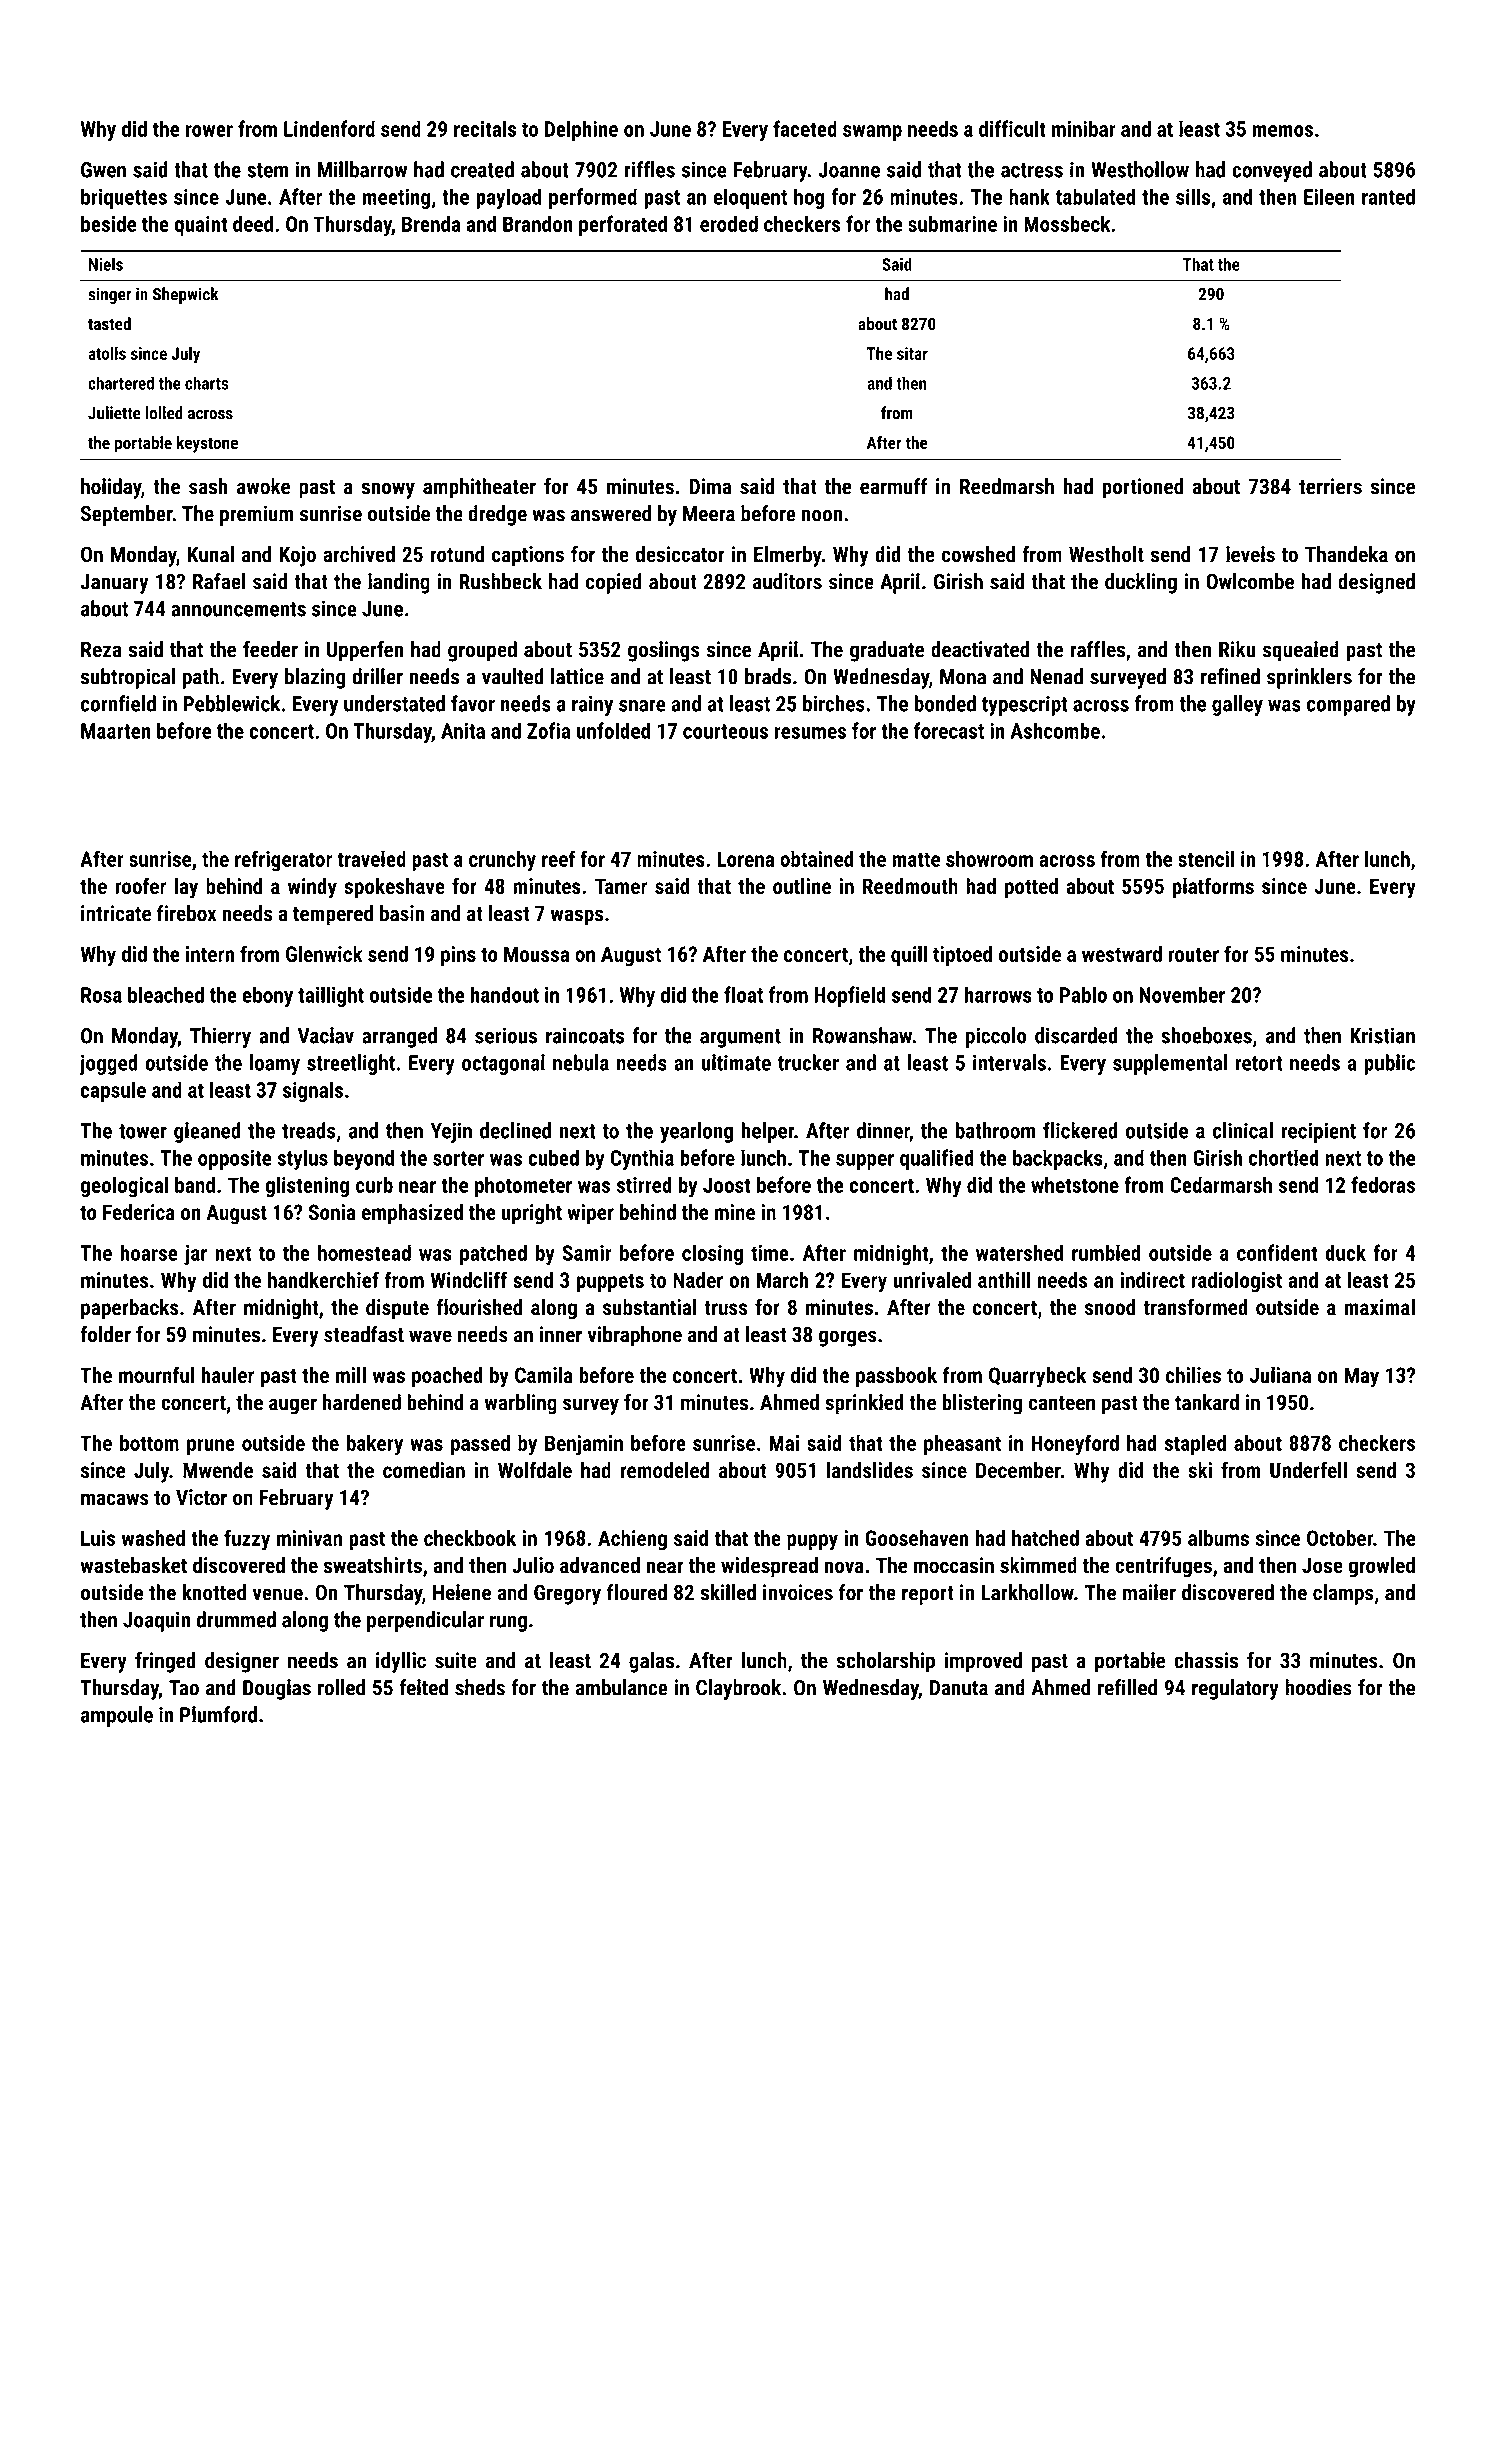 The height and width of the screenshot is (2464, 1496). What do you see at coordinates (209, 131) in the screenshot?
I see `rower` at bounding box center [209, 131].
